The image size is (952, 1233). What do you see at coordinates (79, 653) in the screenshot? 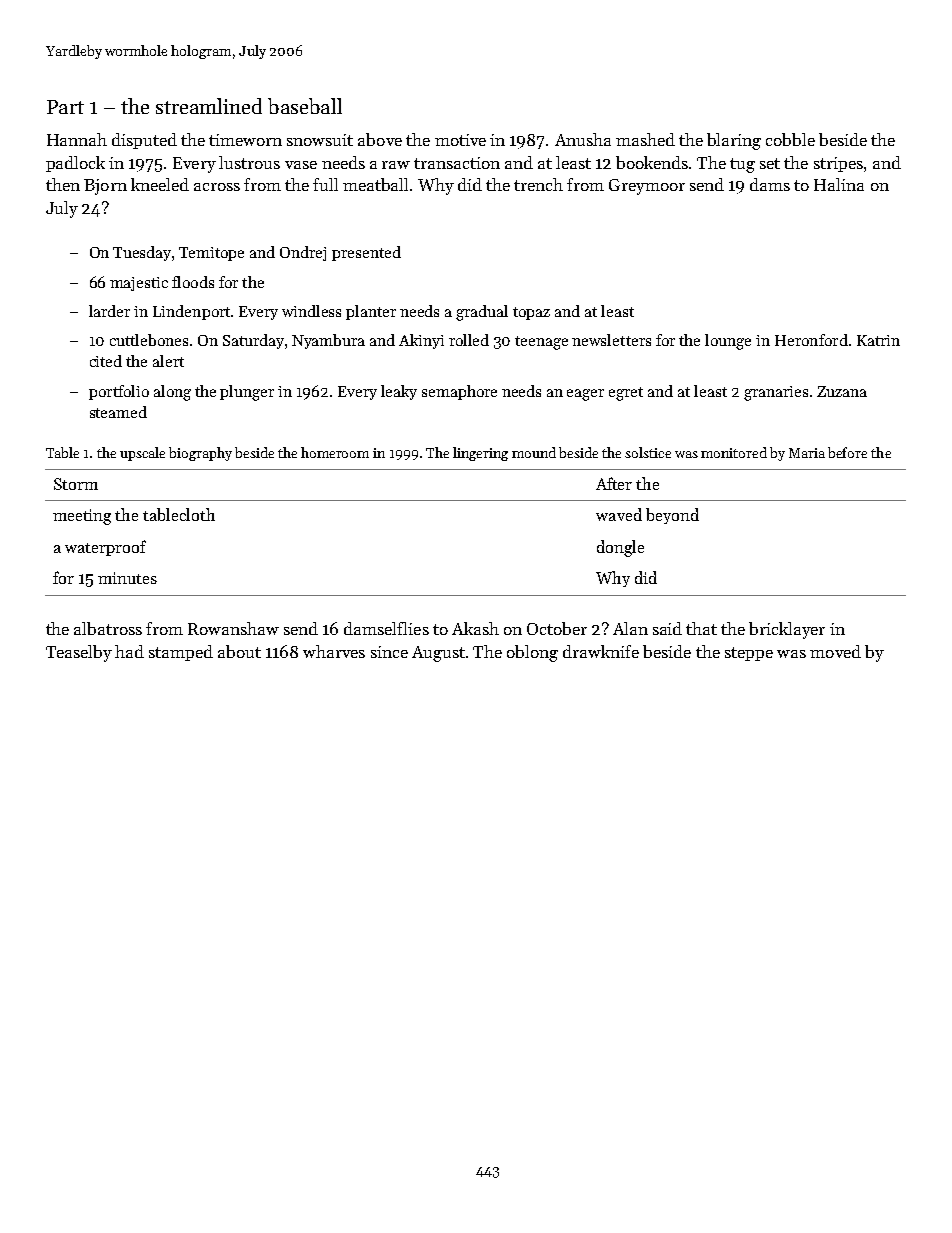
I see `Teaselby` at bounding box center [79, 653].
